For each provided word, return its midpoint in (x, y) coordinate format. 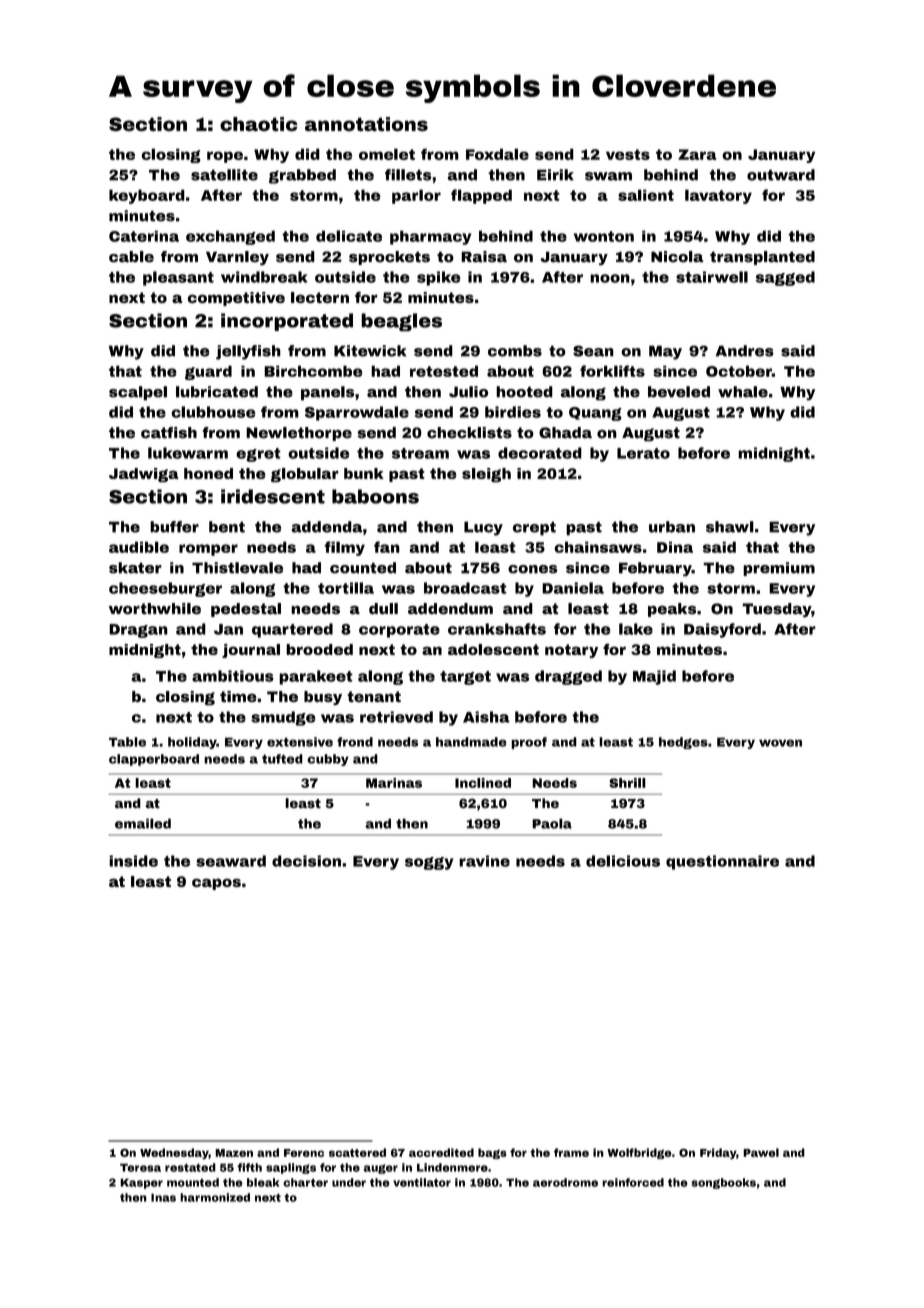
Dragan (138, 631)
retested (444, 371)
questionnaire (722, 862)
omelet (387, 154)
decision (306, 861)
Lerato (643, 453)
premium (779, 569)
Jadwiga (143, 475)
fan (387, 547)
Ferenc (304, 1153)
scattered (357, 1152)
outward (781, 175)
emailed (143, 823)
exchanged (230, 237)
